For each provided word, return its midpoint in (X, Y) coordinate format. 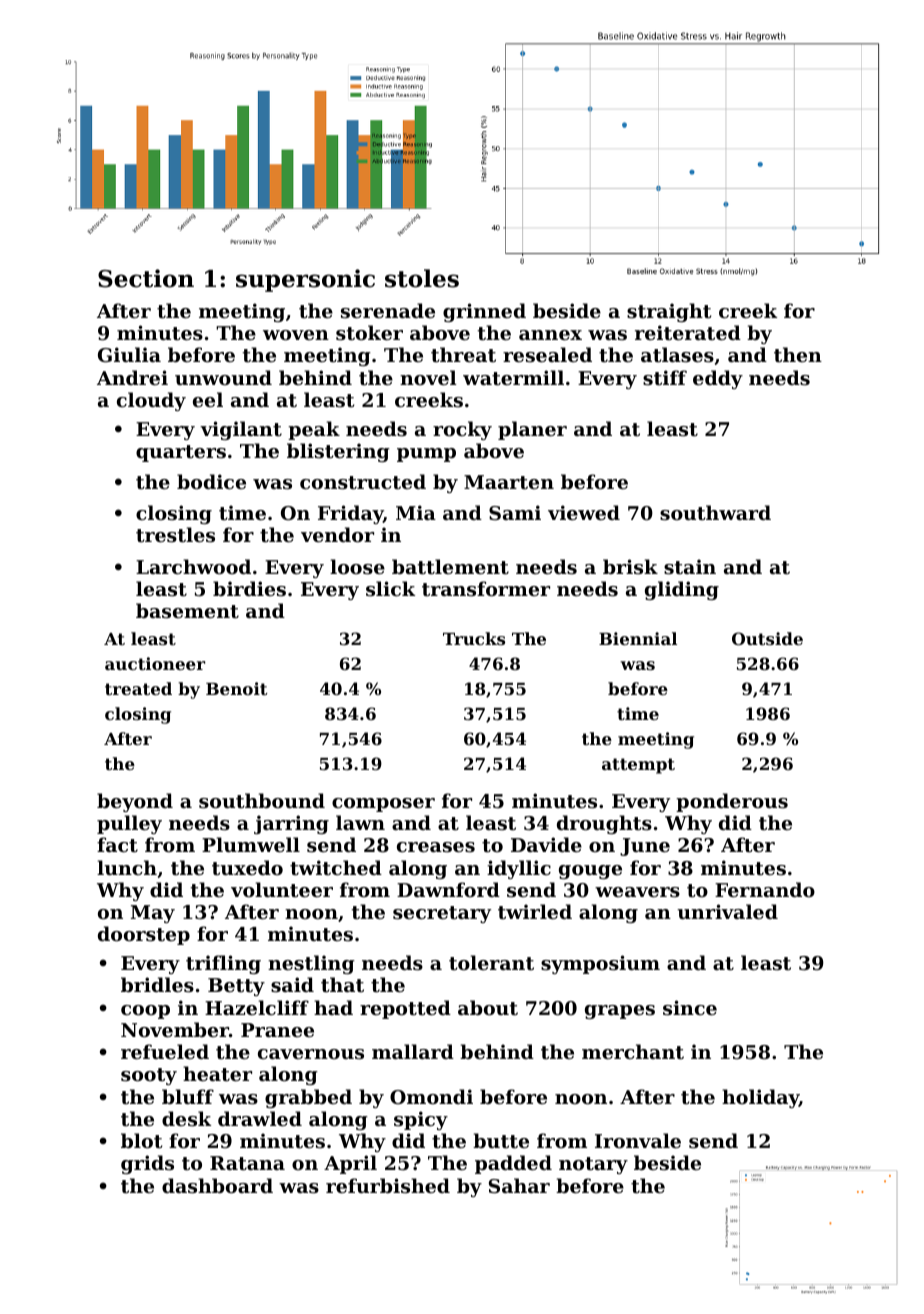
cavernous (311, 1054)
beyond (135, 802)
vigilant (241, 430)
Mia (416, 512)
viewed (584, 512)
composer (383, 805)
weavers (637, 892)
